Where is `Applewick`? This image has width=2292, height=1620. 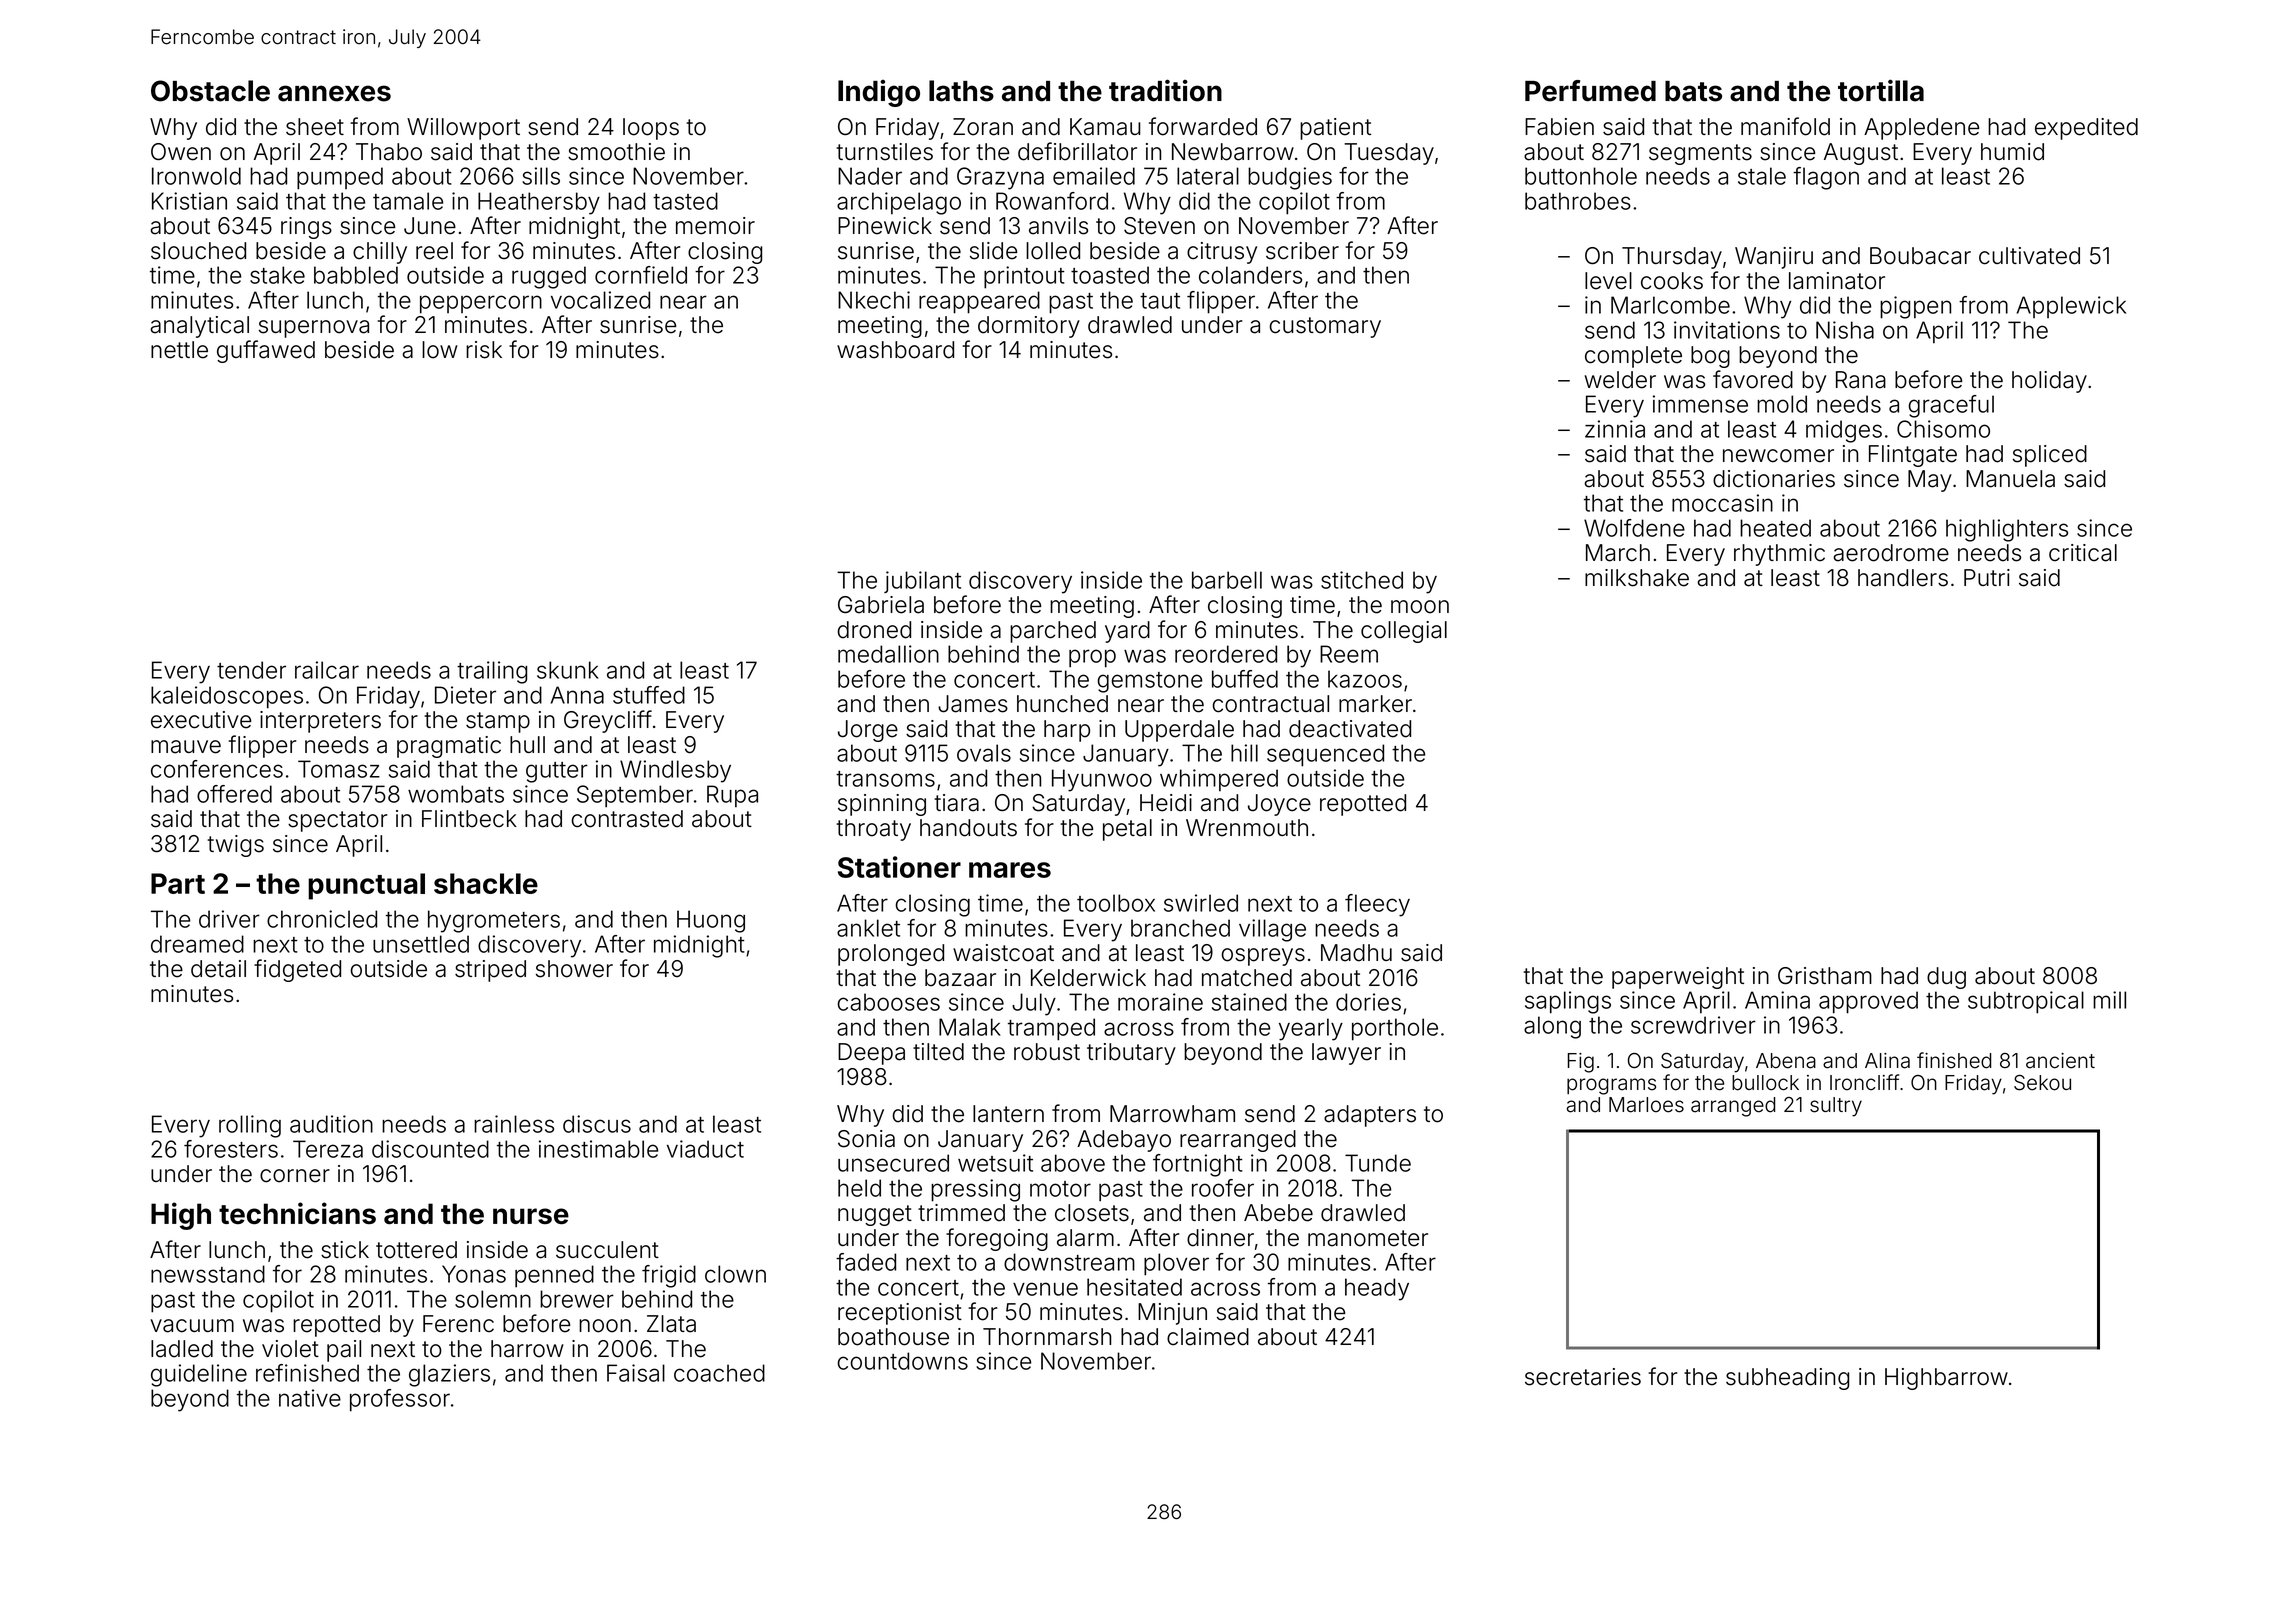
Applewick is located at coordinates (2071, 307).
